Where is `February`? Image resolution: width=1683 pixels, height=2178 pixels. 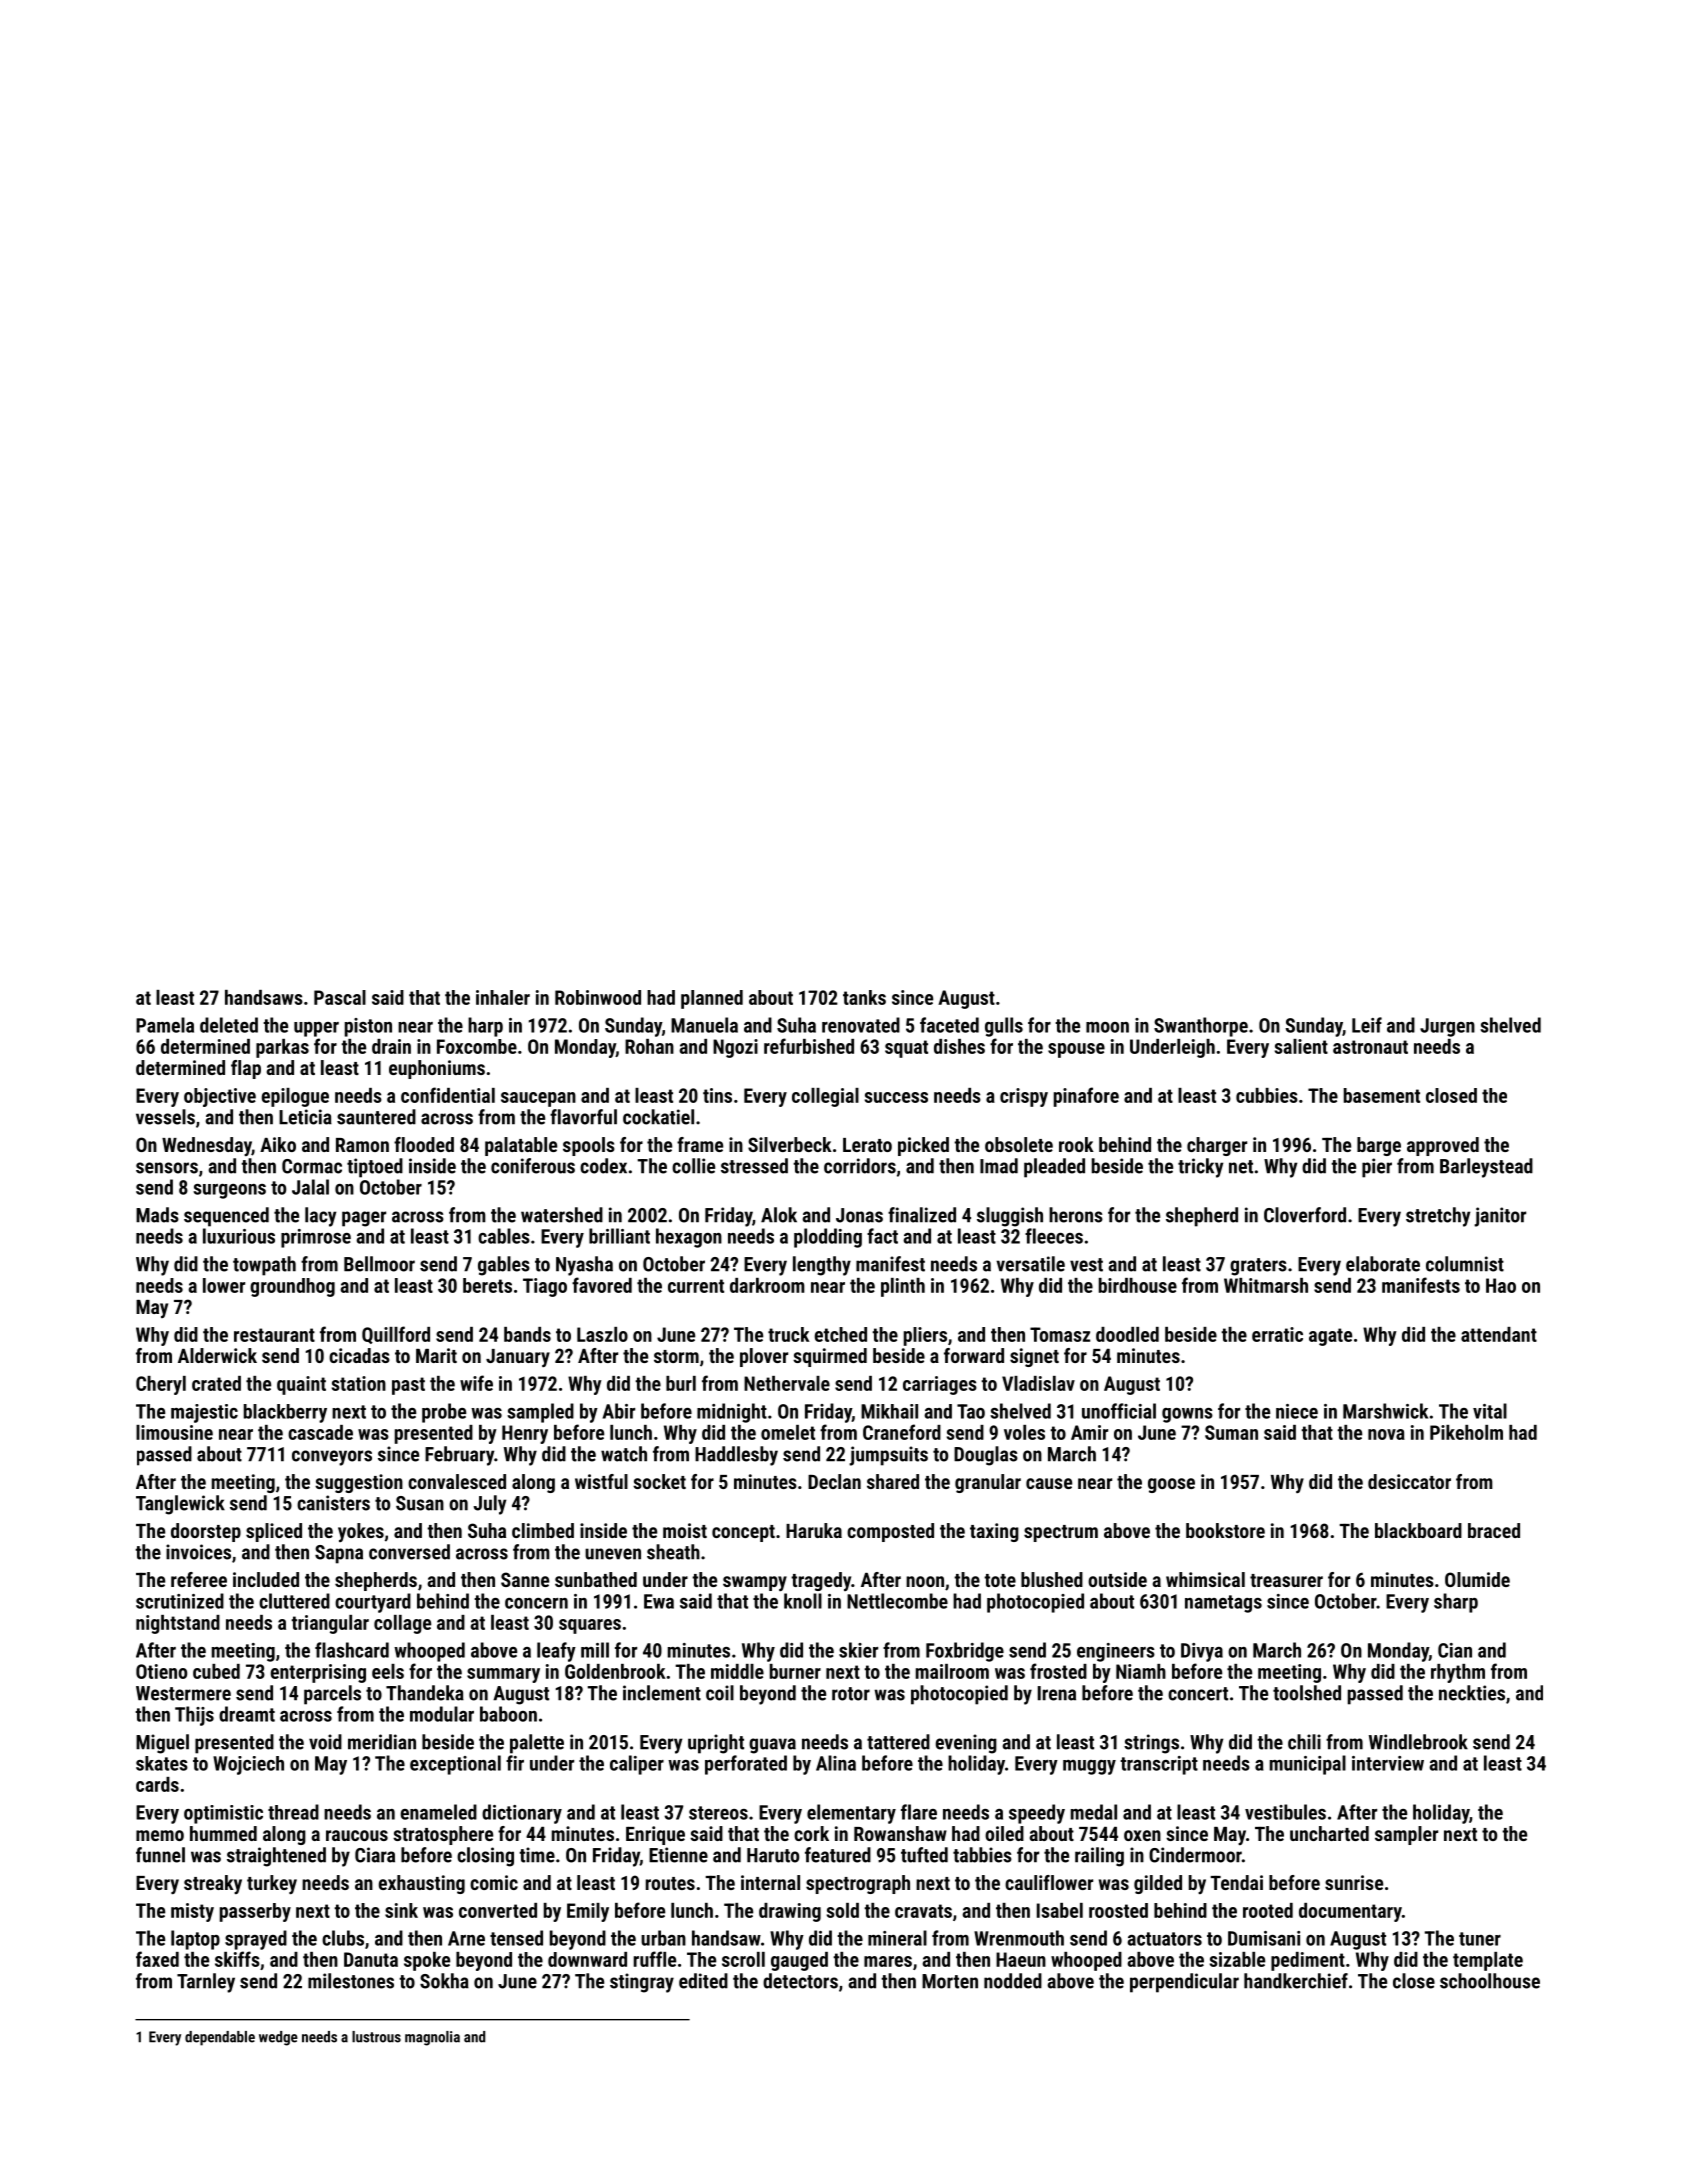
February is located at coordinates (459, 1456).
